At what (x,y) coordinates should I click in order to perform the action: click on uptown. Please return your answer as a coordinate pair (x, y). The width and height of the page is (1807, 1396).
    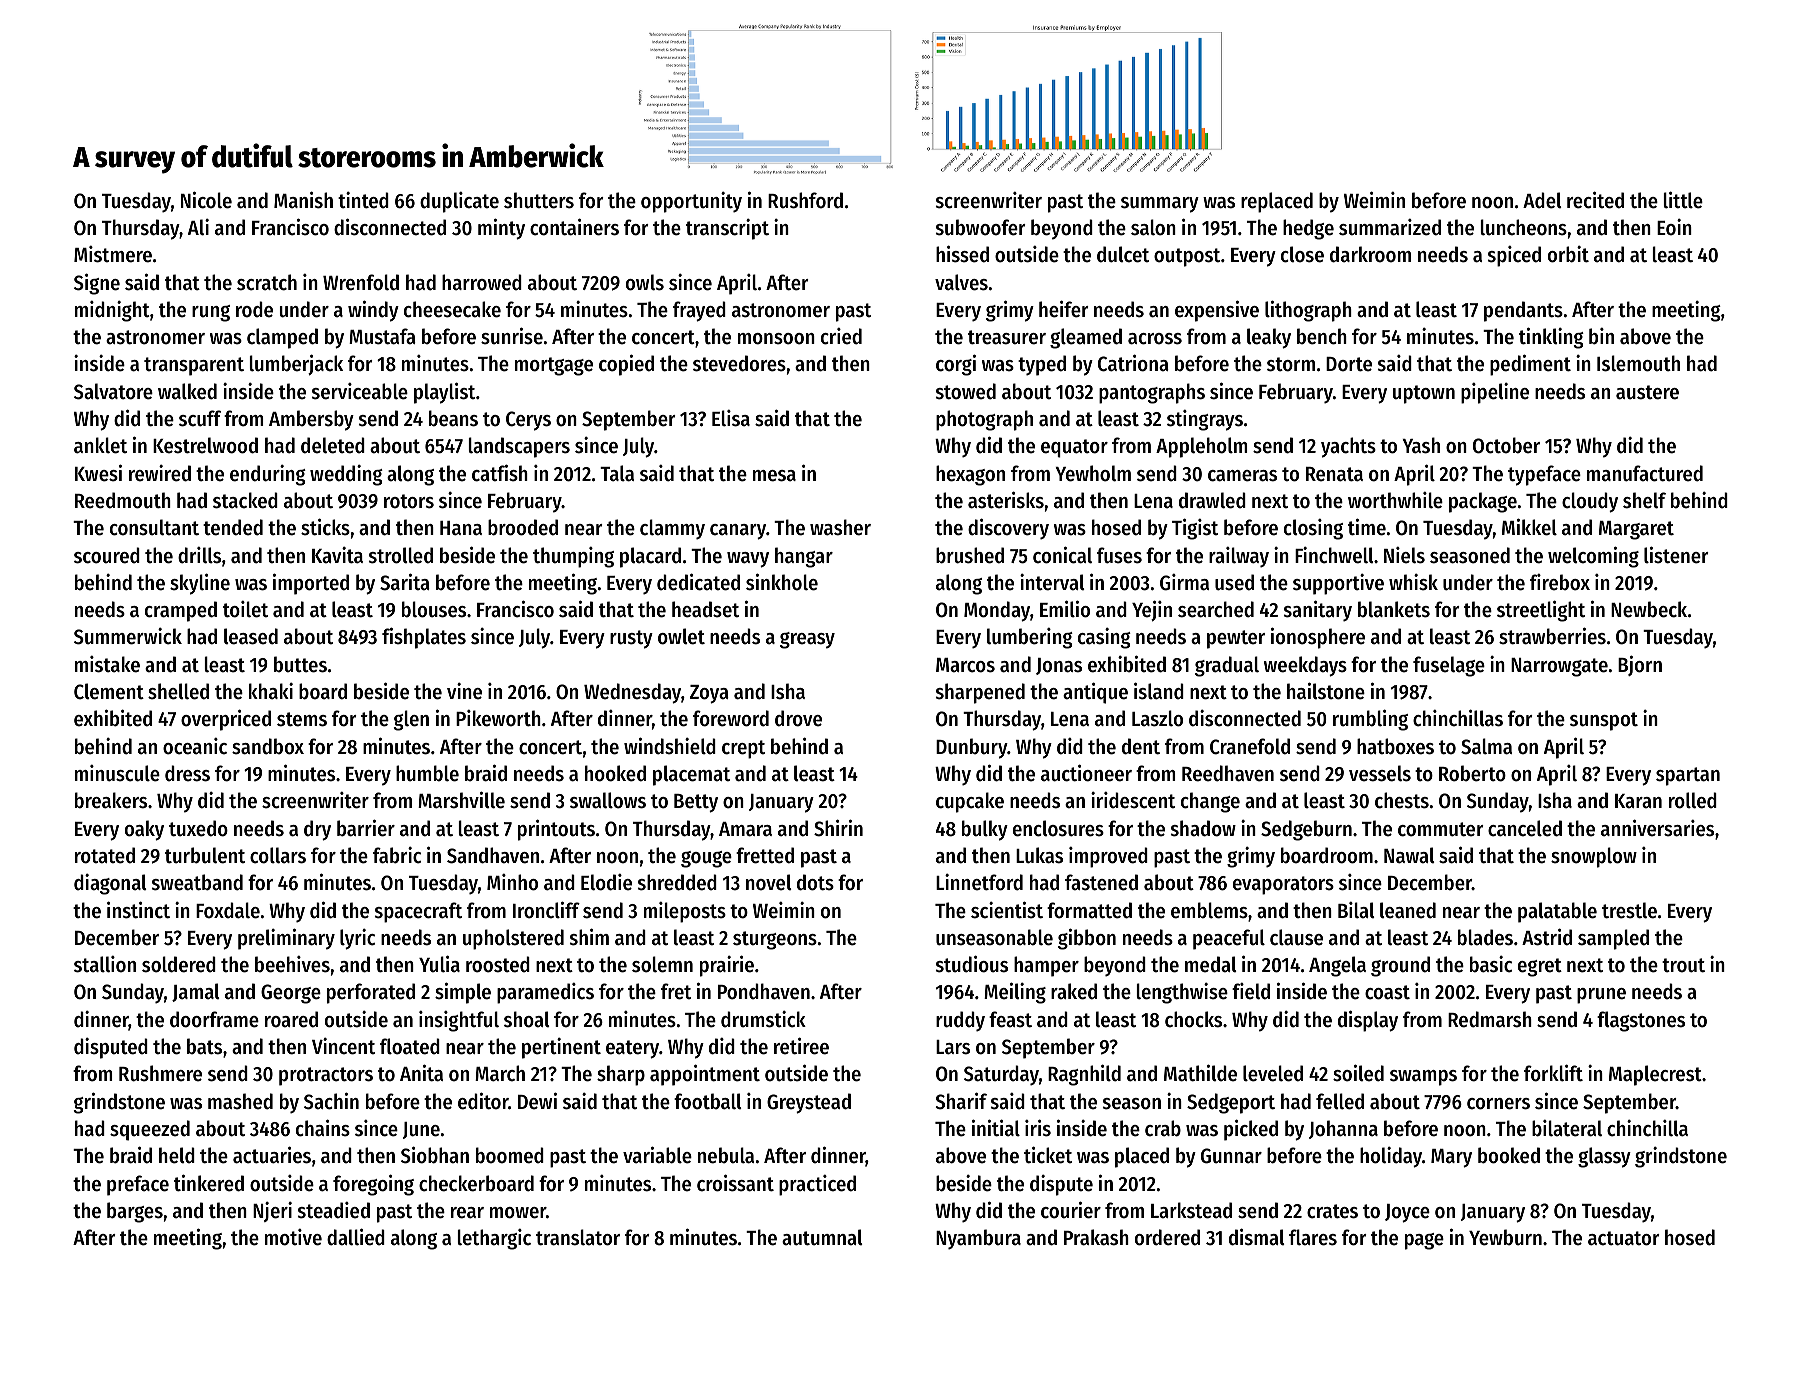
    Looking at the image, I should click on (1424, 394).
